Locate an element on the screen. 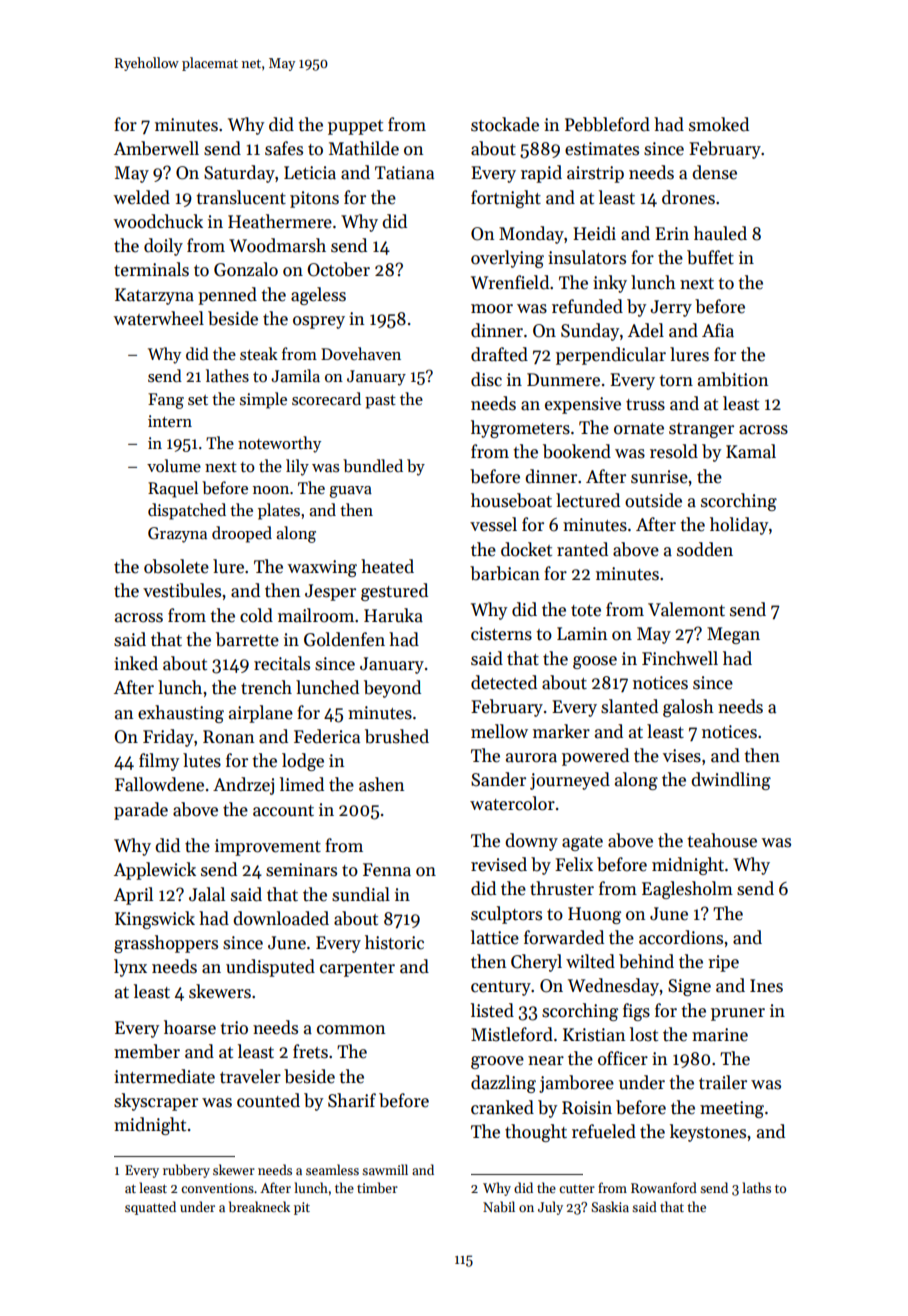  lectured is located at coordinates (588, 500).
